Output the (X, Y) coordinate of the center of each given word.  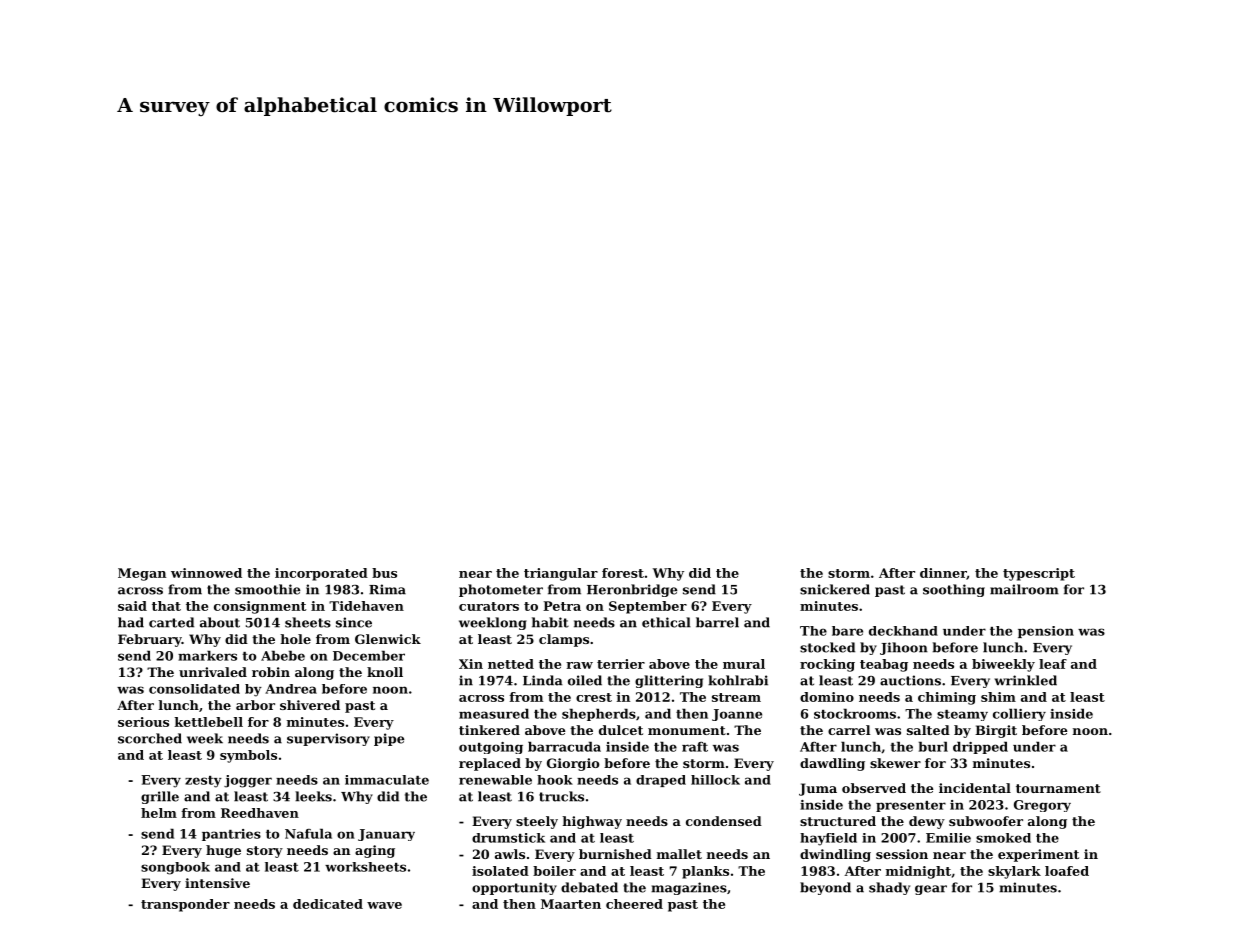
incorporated (321, 574)
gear (931, 890)
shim (998, 697)
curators (489, 606)
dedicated (328, 904)
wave (384, 905)
